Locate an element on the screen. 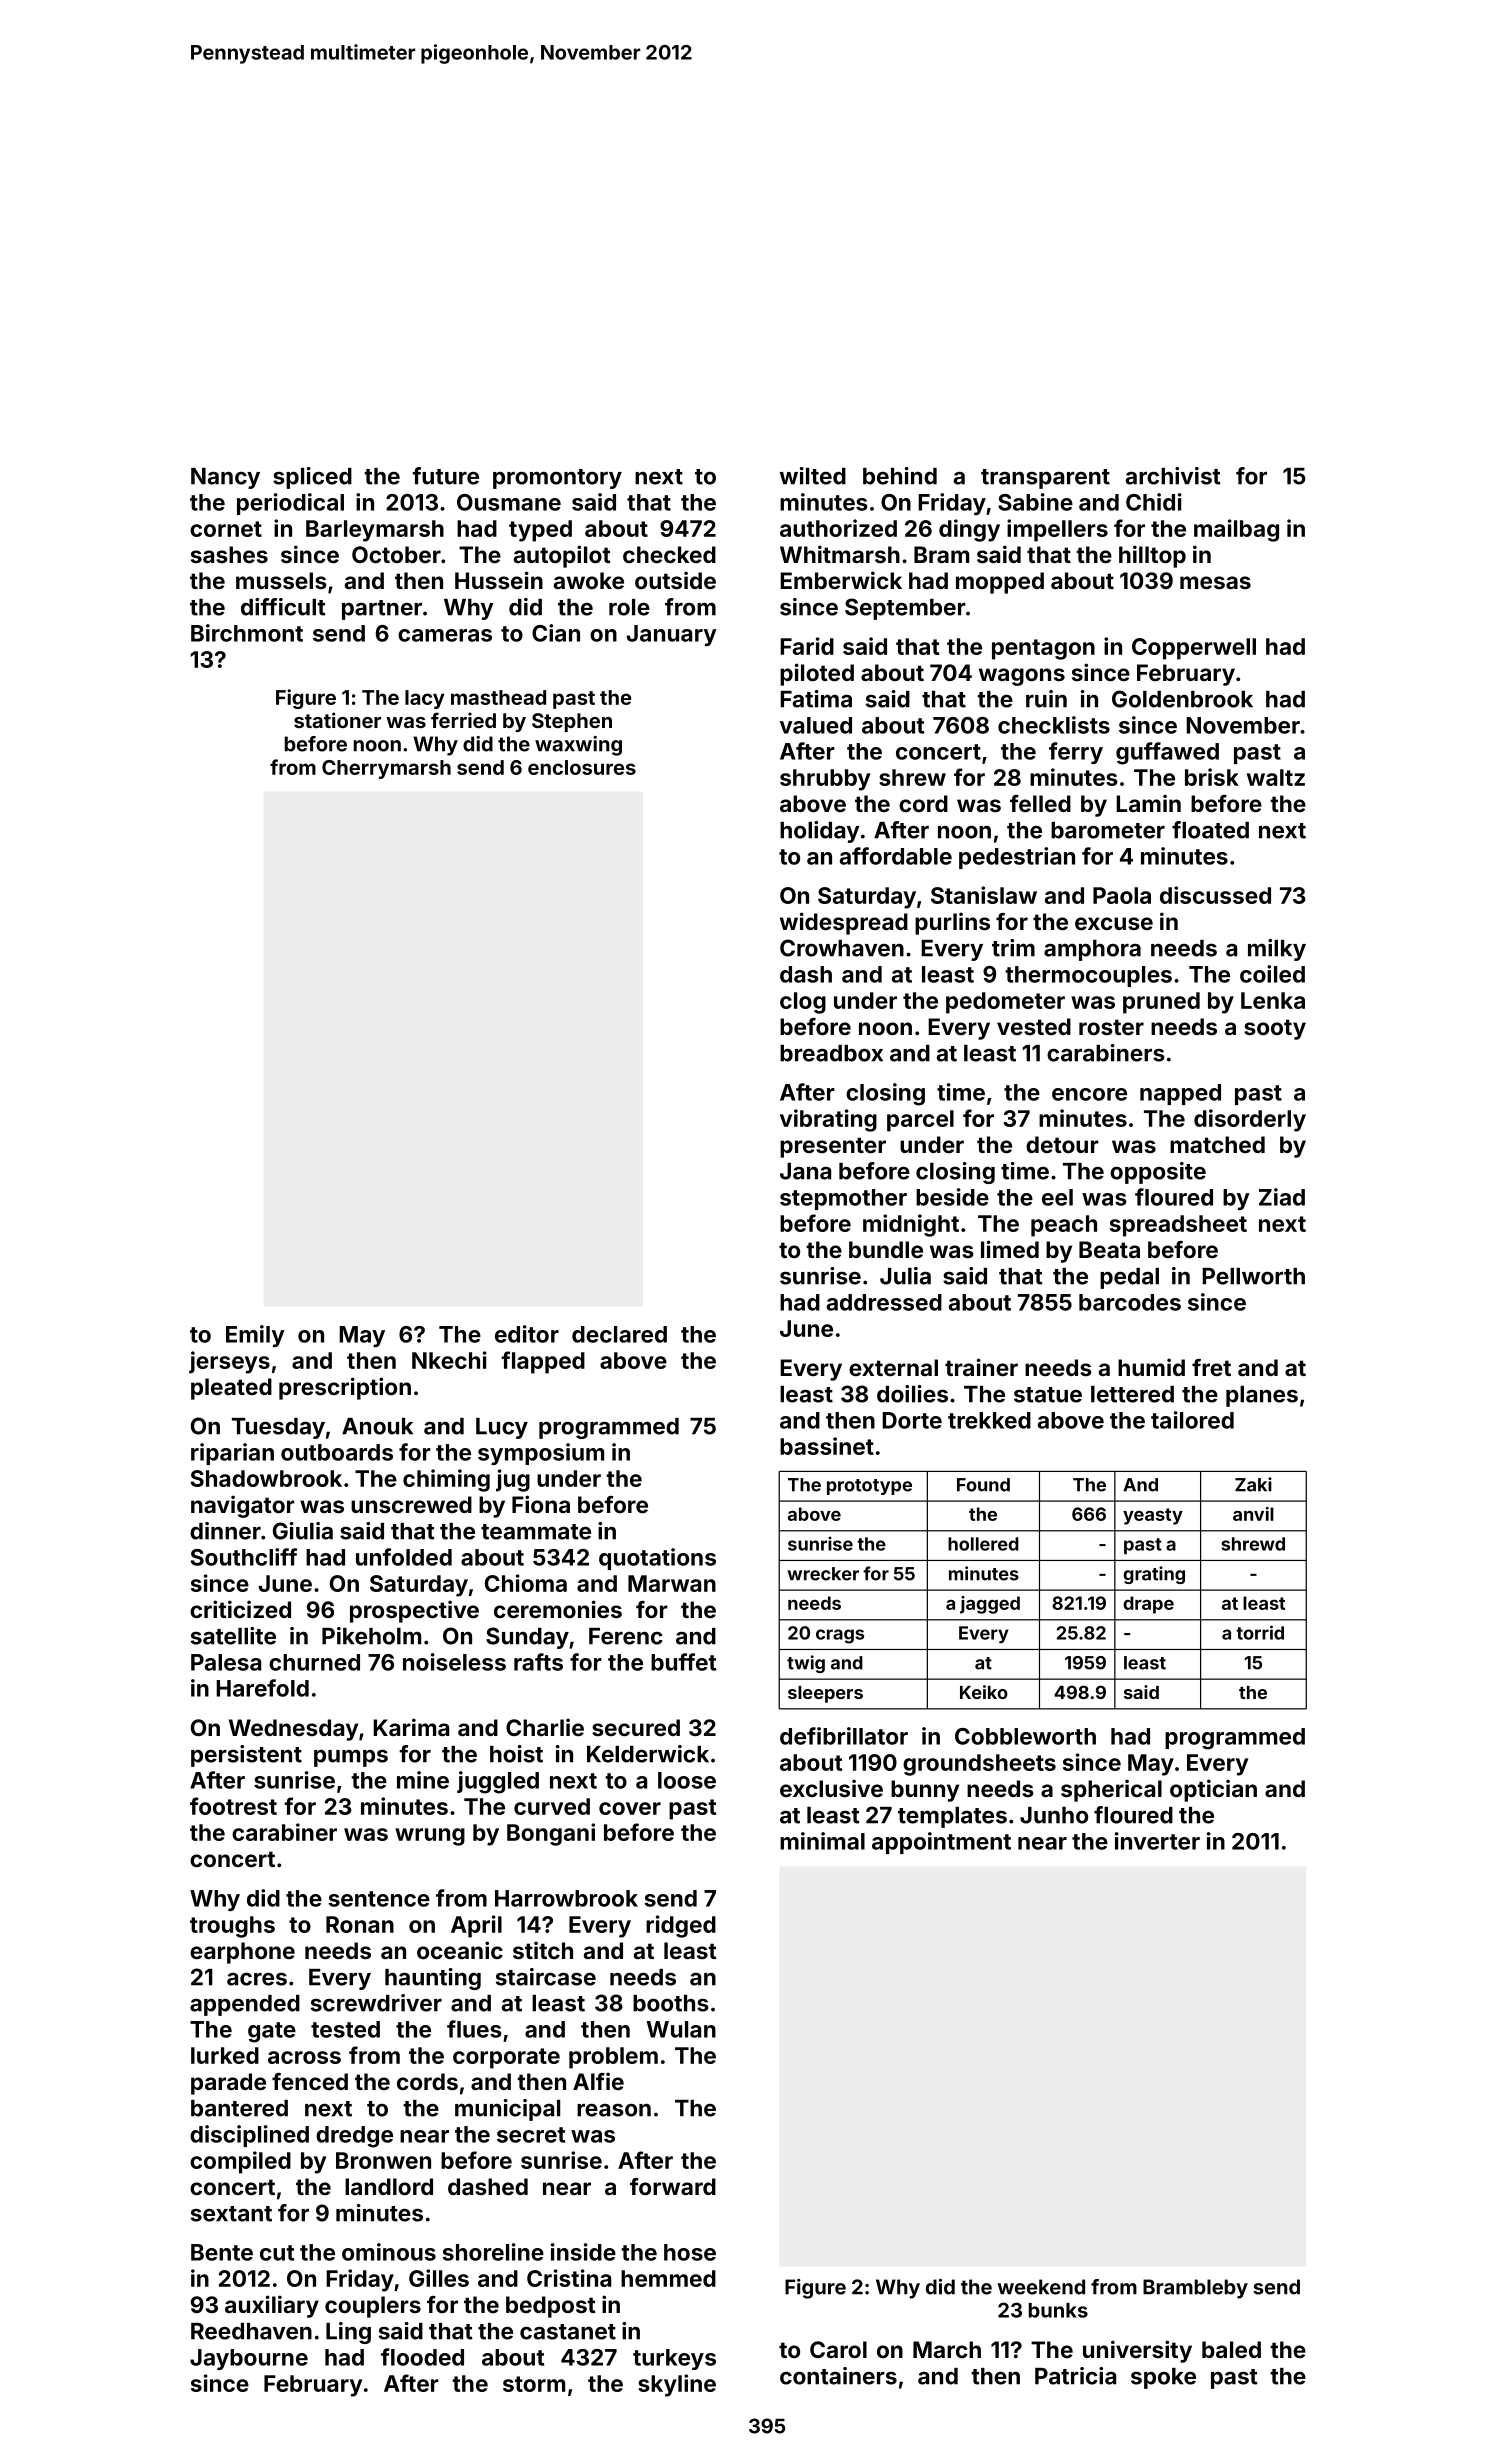 Image resolution: width=1496 pixels, height=2464 pixels. Nkechi is located at coordinates (449, 1360).
